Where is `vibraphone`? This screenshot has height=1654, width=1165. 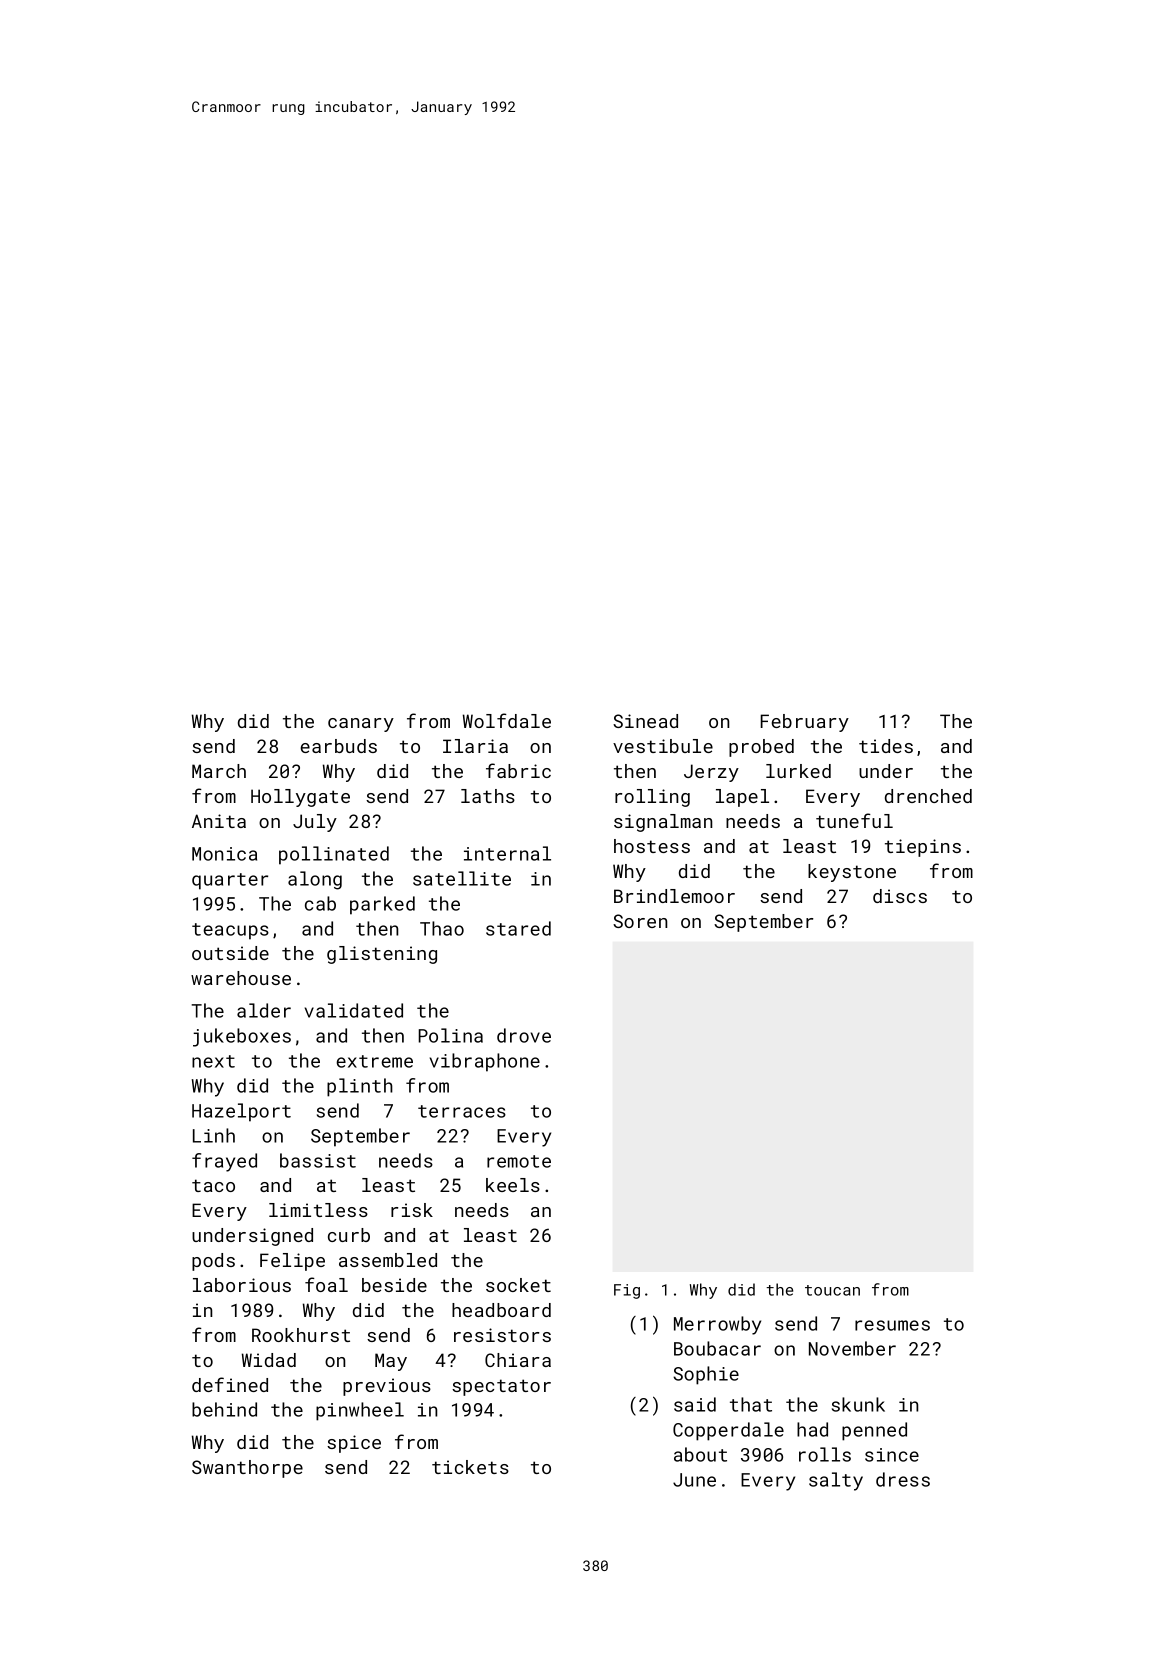 vibraphone is located at coordinates (485, 1062).
